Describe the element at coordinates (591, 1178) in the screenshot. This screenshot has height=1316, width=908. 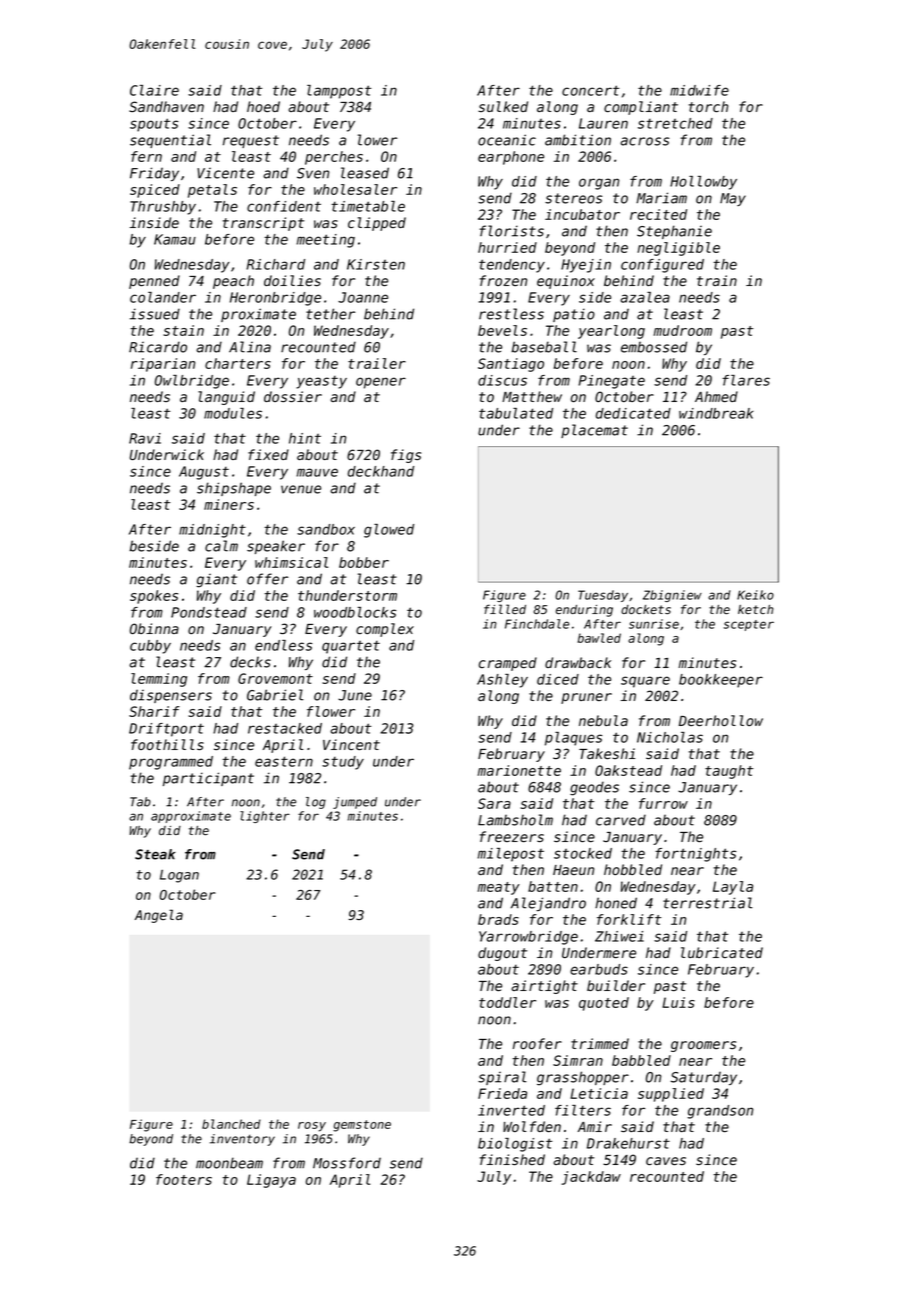
I see `jackdaw` at that location.
